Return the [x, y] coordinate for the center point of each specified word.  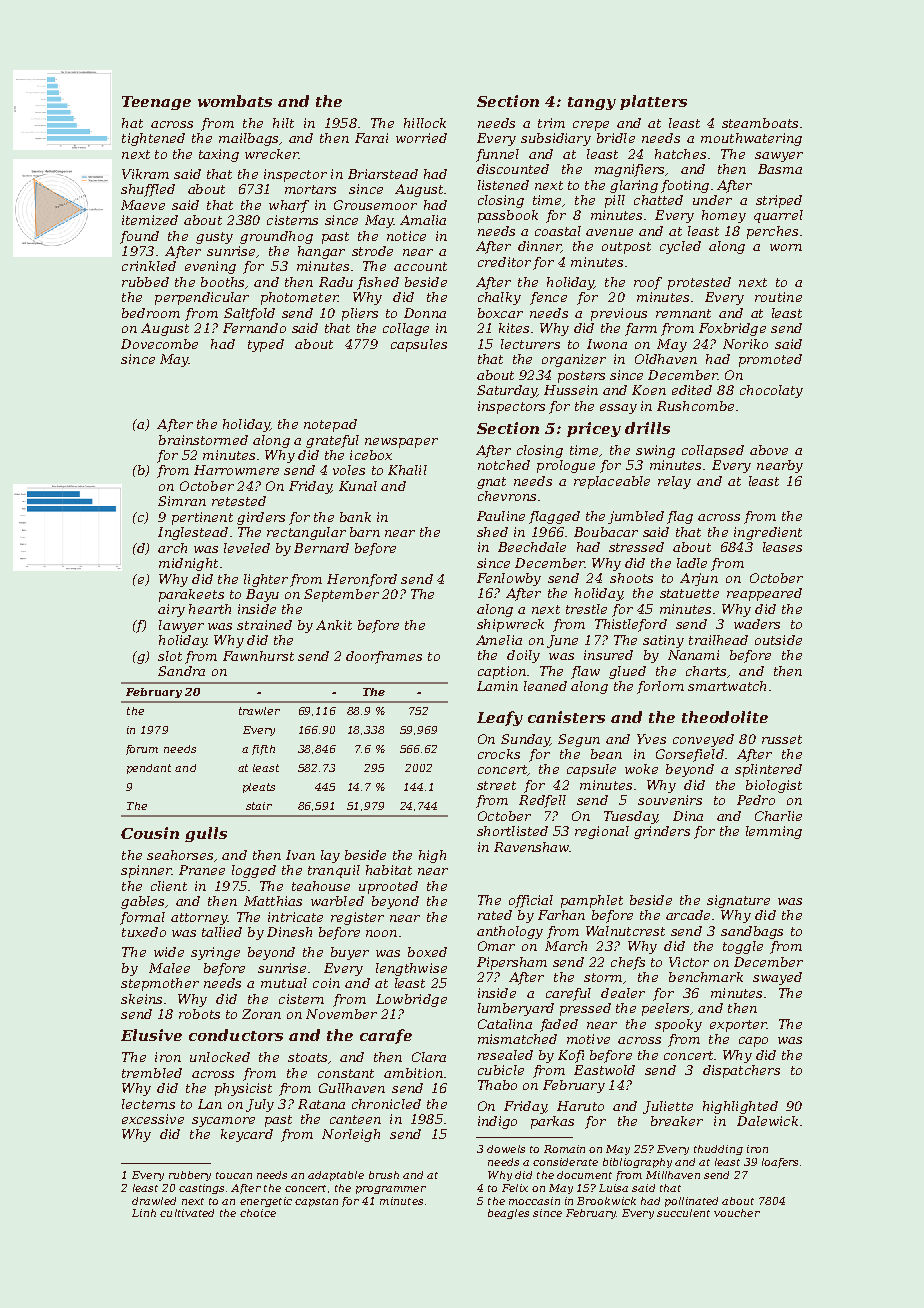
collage [406, 329]
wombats [235, 101]
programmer [391, 1190]
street [496, 785]
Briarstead [383, 174]
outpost [626, 248]
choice [258, 1213]
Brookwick [606, 1201]
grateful [332, 441]
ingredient [768, 533]
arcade [688, 915]
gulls [206, 834]
